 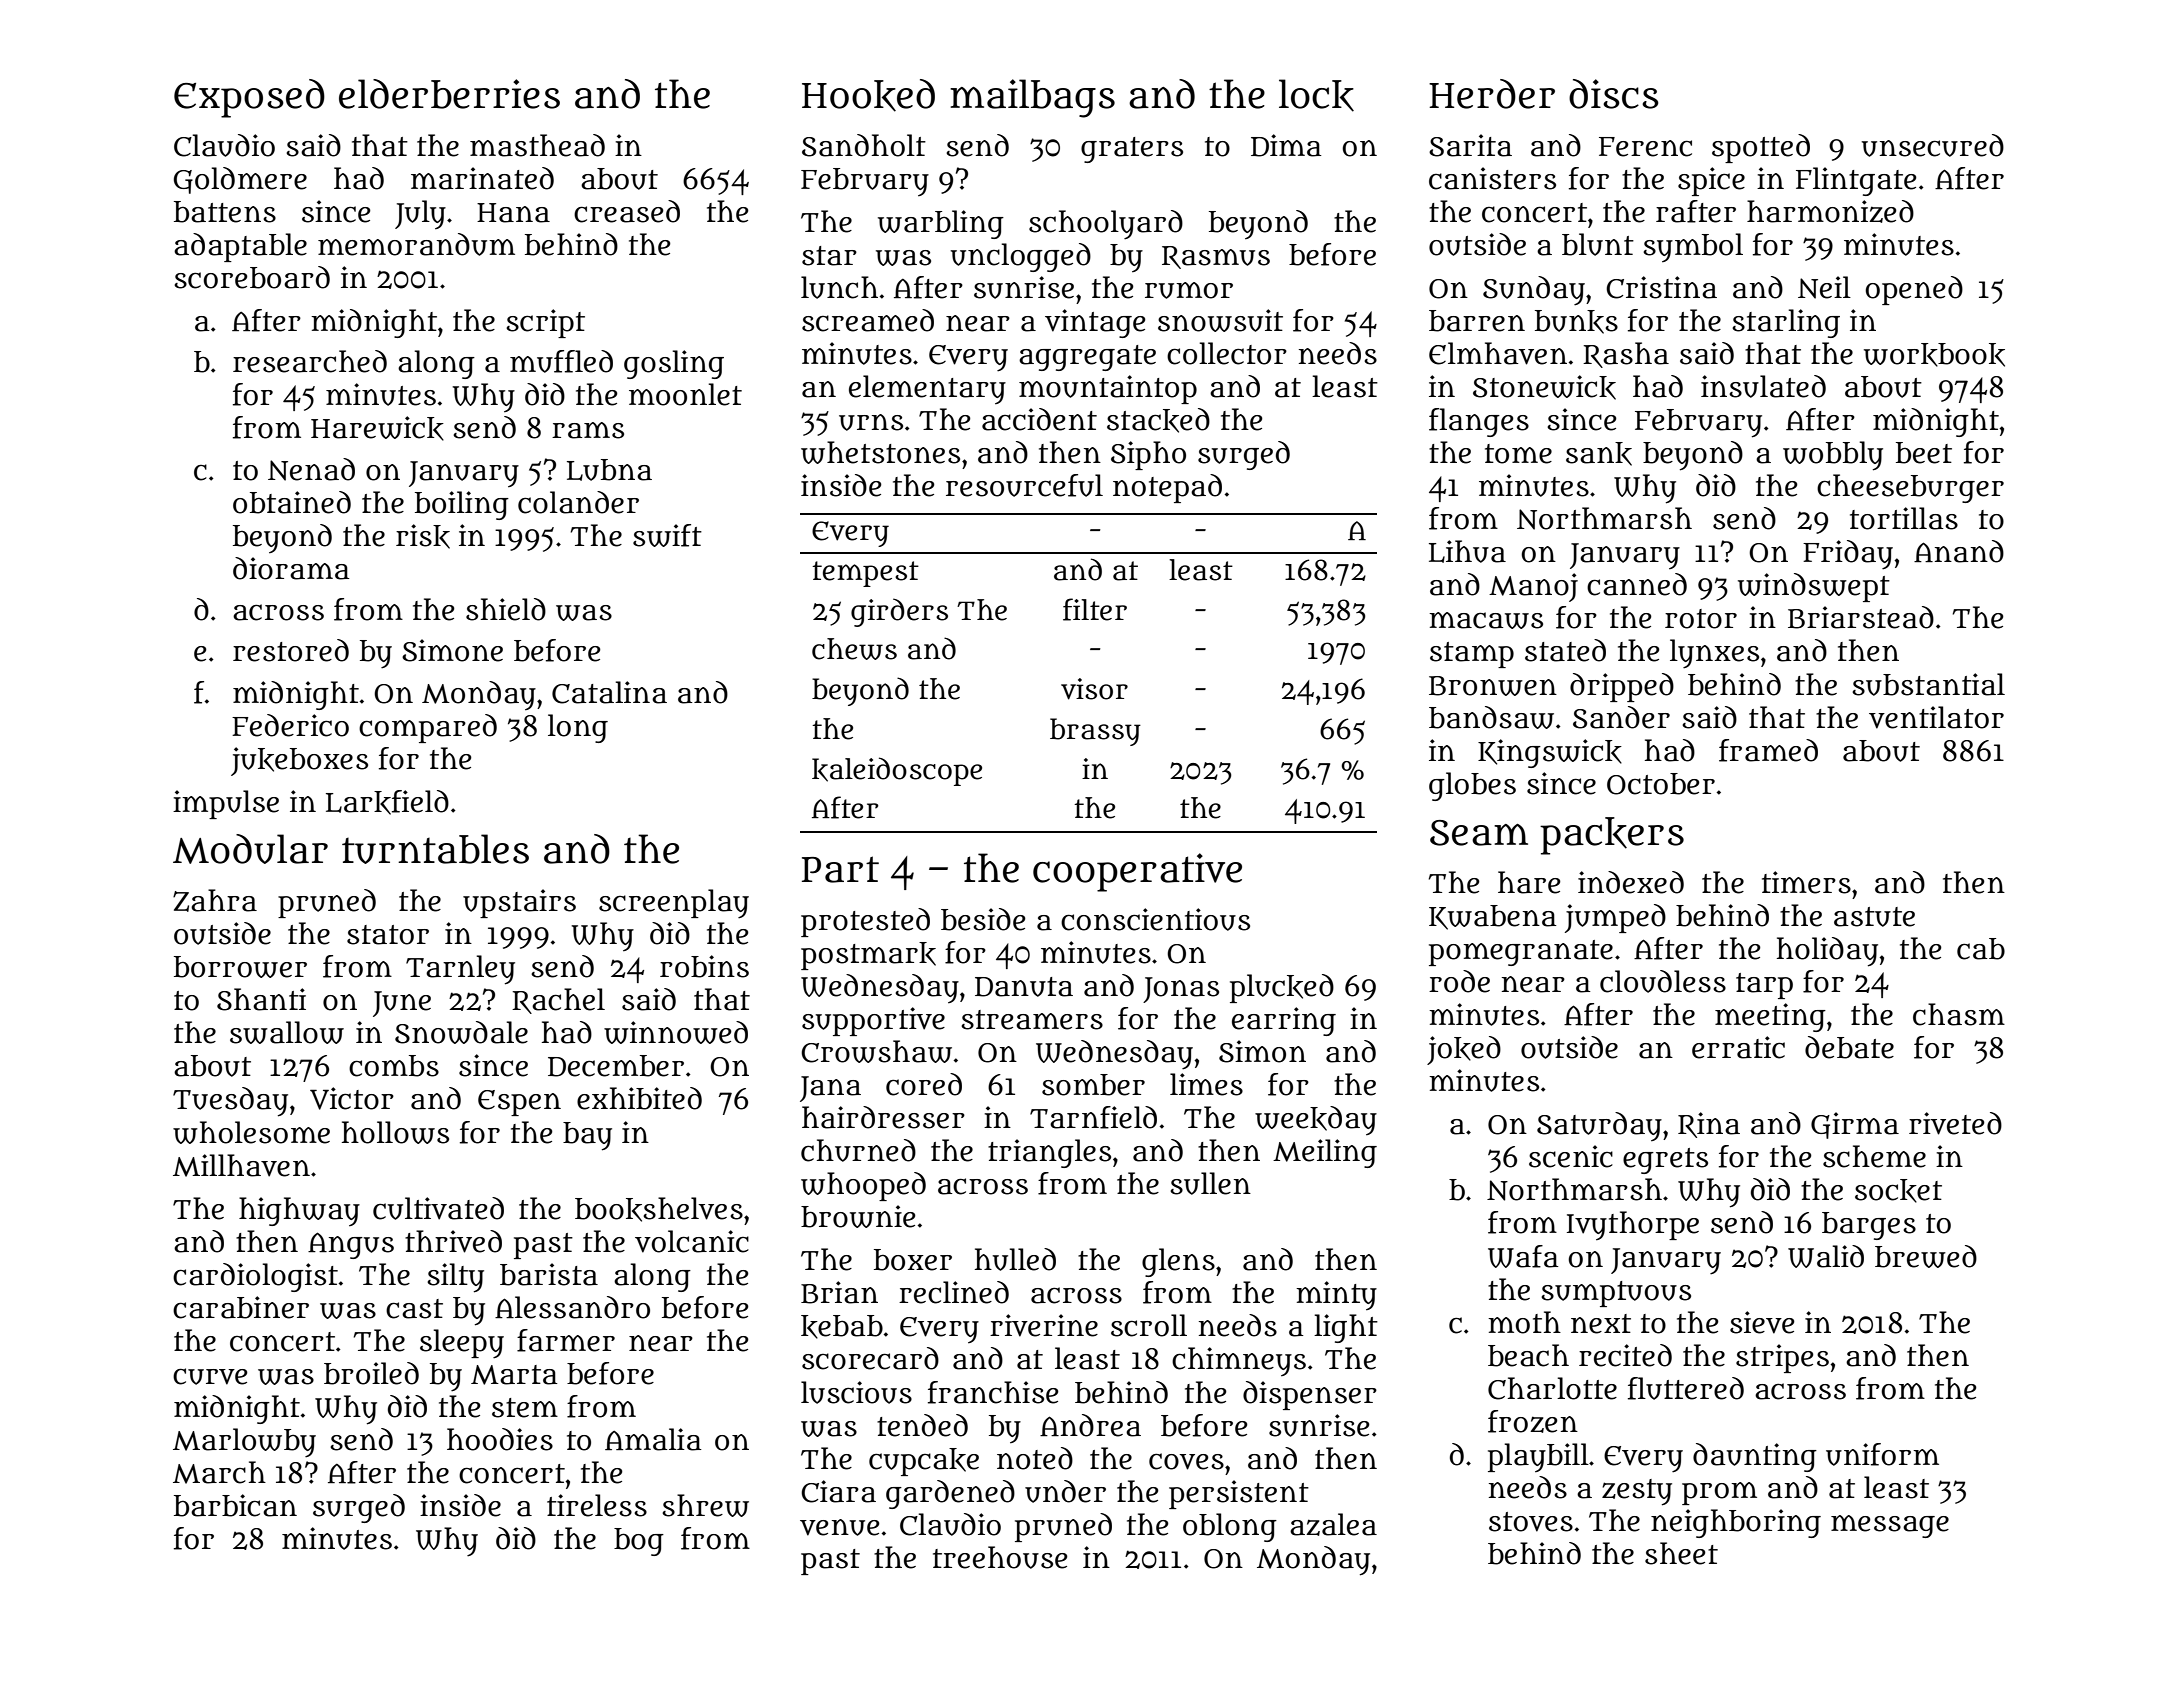 I want to click on rams, so click(x=588, y=430).
